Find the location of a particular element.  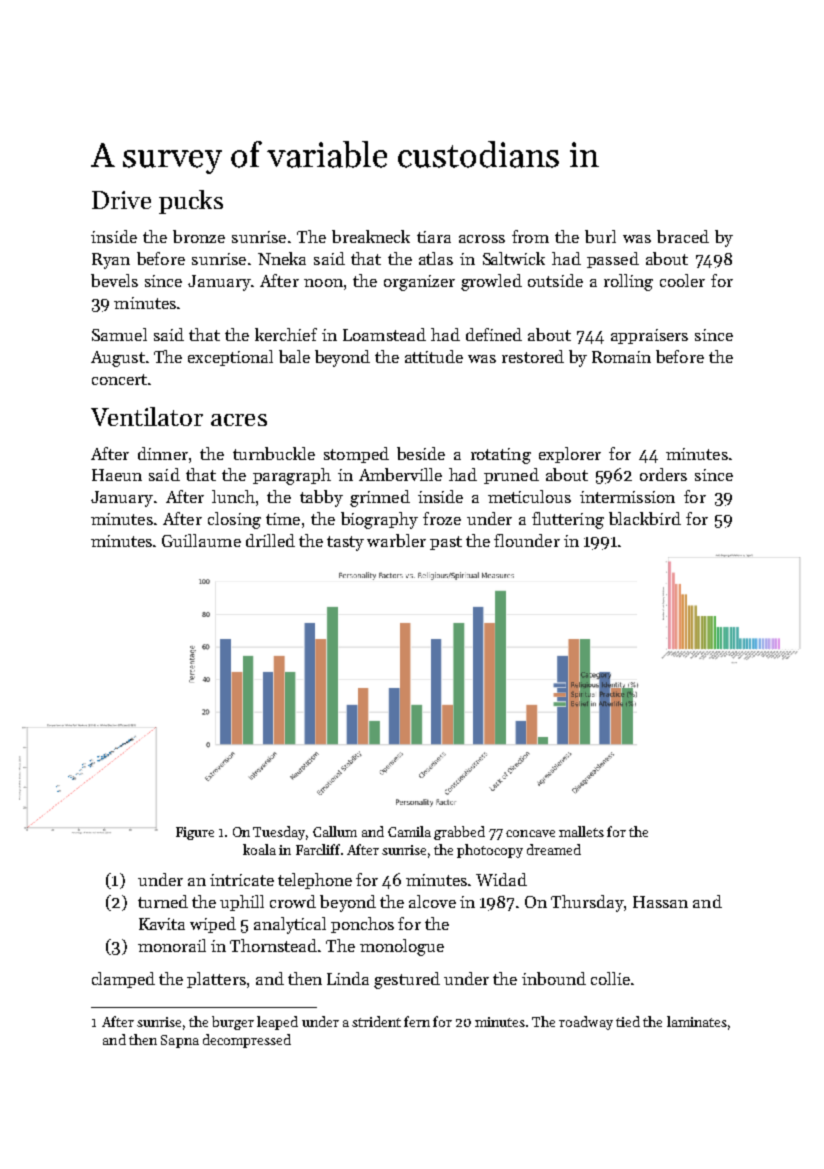

breakneck is located at coordinates (371, 236).
